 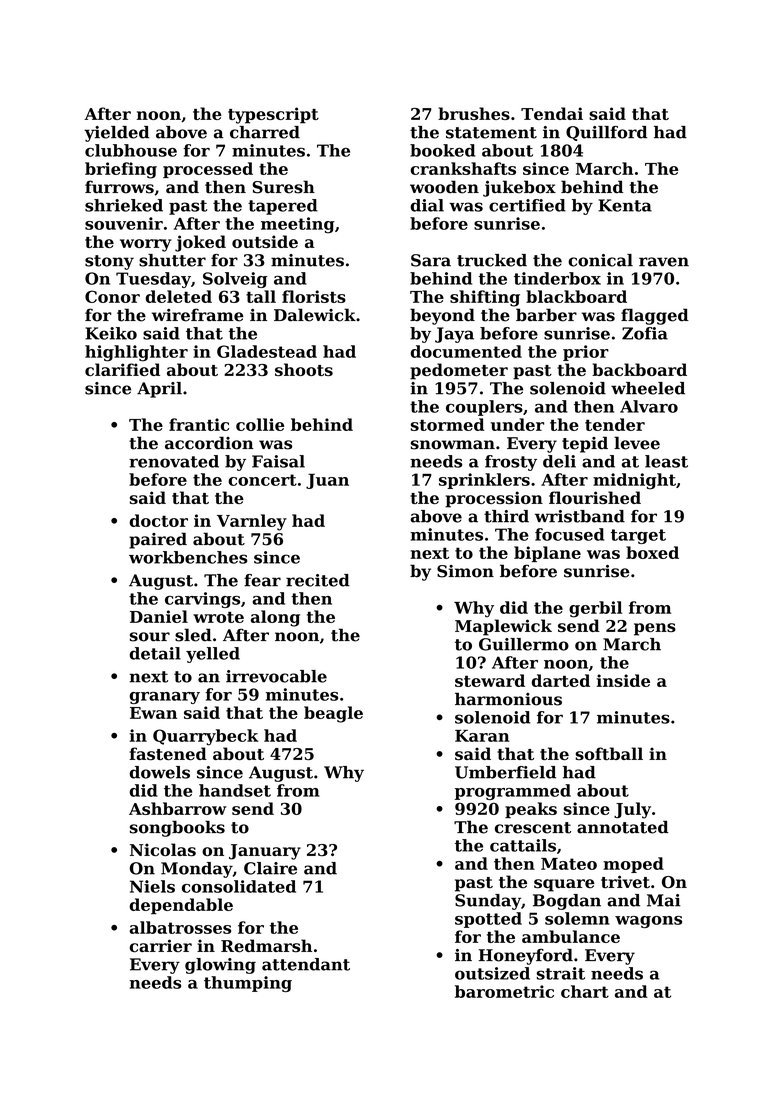 What do you see at coordinates (333, 714) in the document?
I see `beagle` at bounding box center [333, 714].
